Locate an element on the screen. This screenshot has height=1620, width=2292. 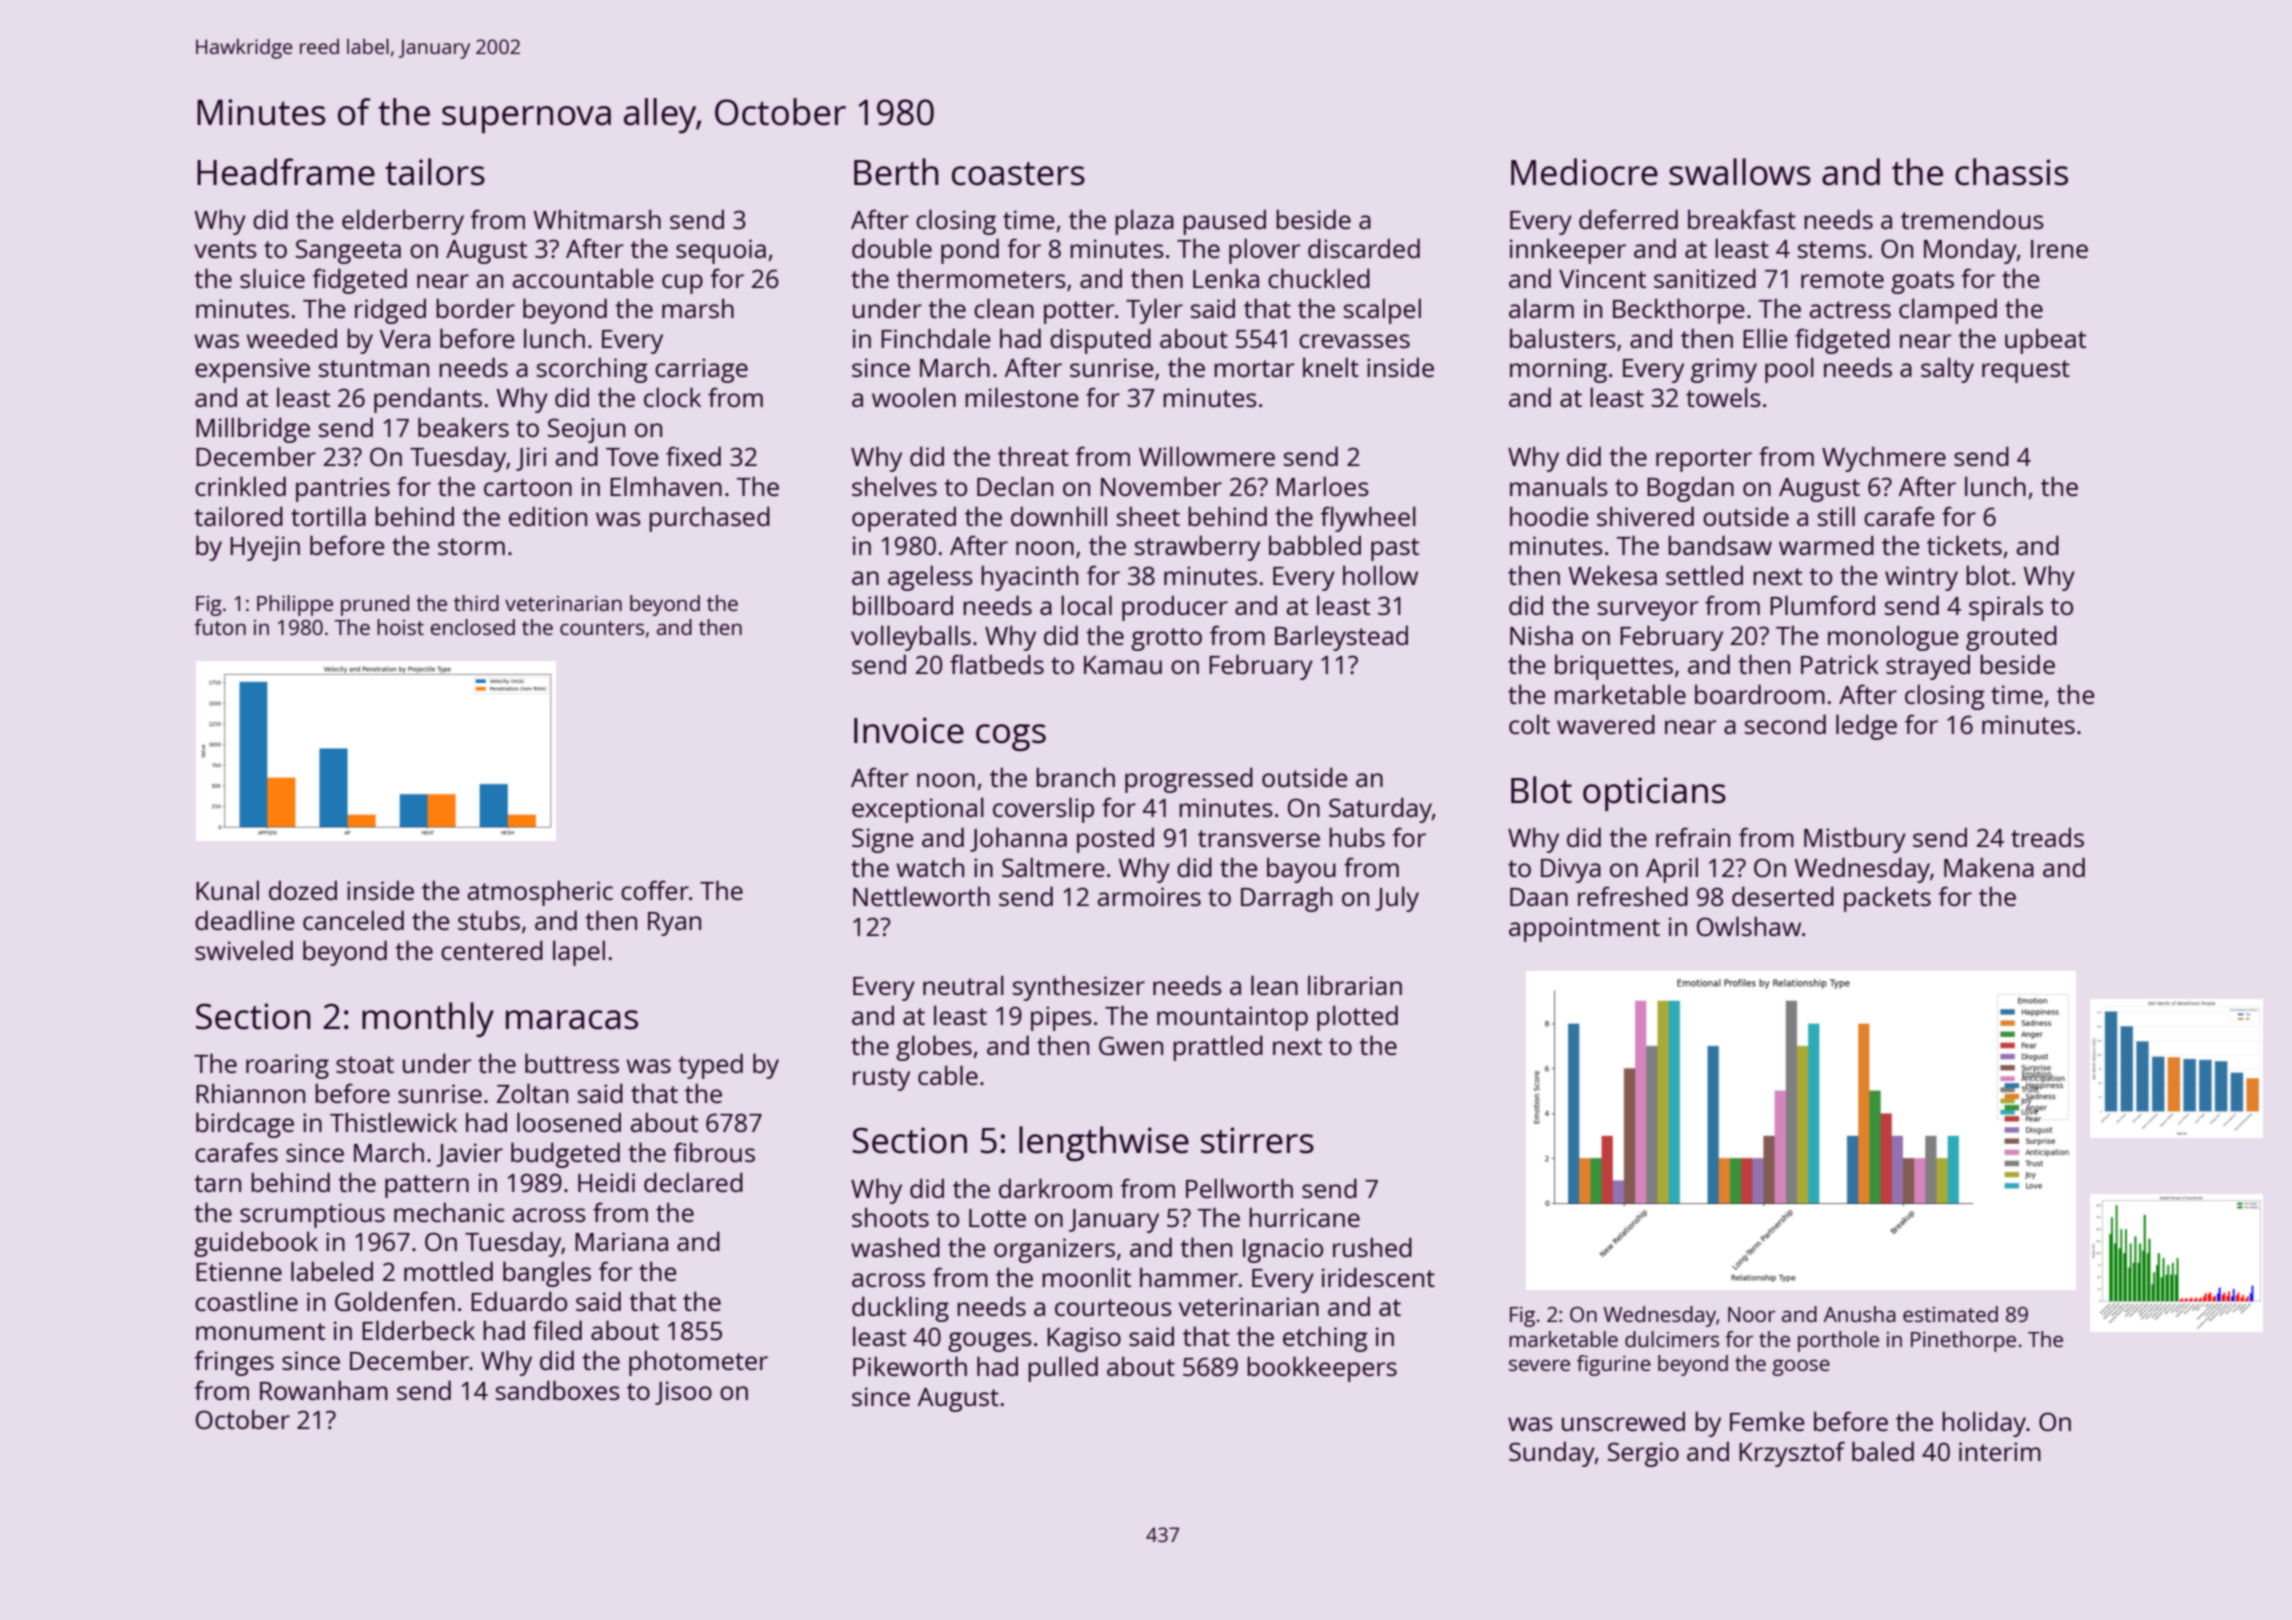
Owlshaw is located at coordinates (1749, 926).
